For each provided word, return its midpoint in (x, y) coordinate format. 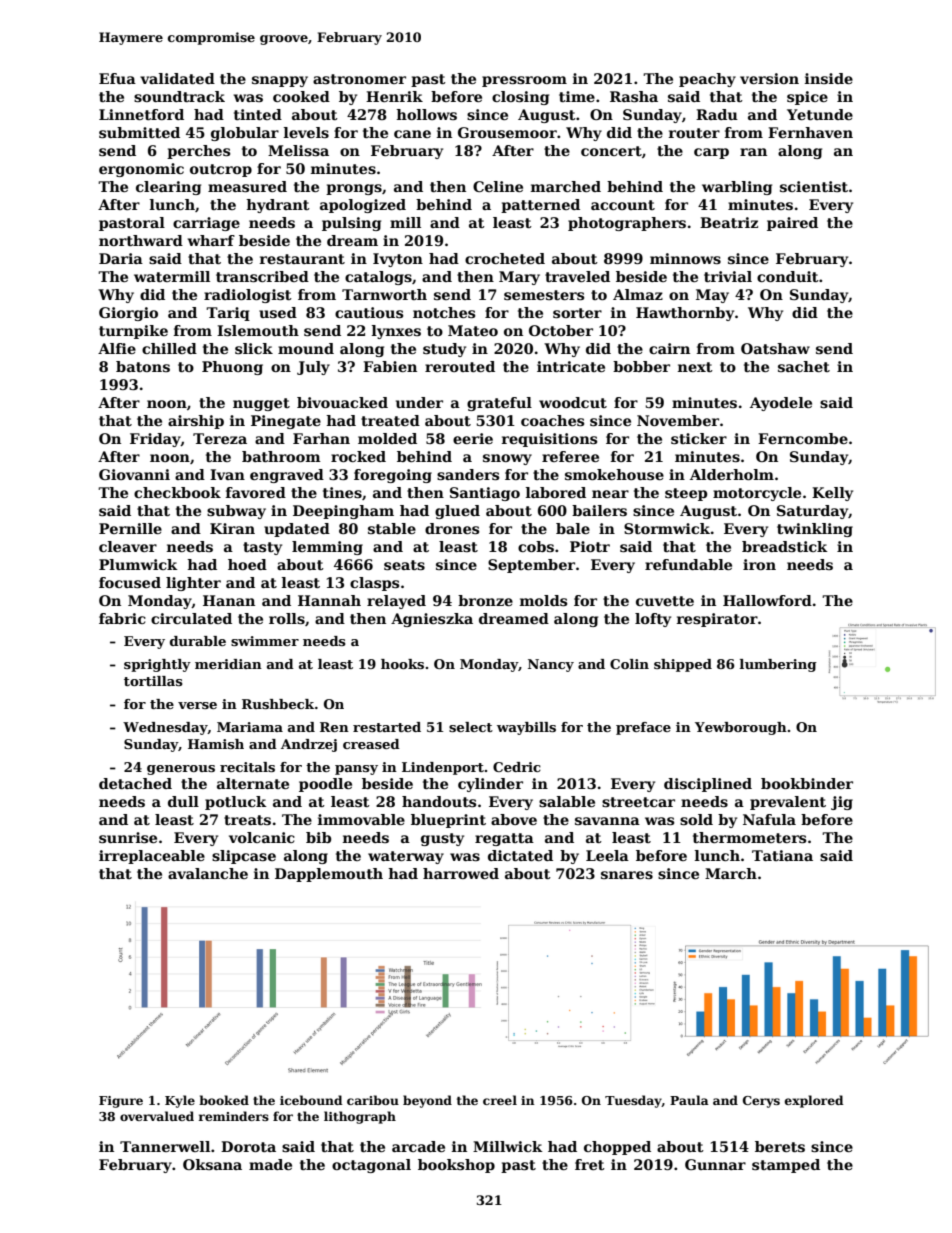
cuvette (665, 601)
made (270, 1164)
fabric (122, 618)
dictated (520, 855)
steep (686, 494)
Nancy (551, 665)
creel (500, 1100)
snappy (280, 81)
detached (135, 783)
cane (412, 134)
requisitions (549, 440)
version (769, 78)
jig (842, 803)
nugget (261, 404)
